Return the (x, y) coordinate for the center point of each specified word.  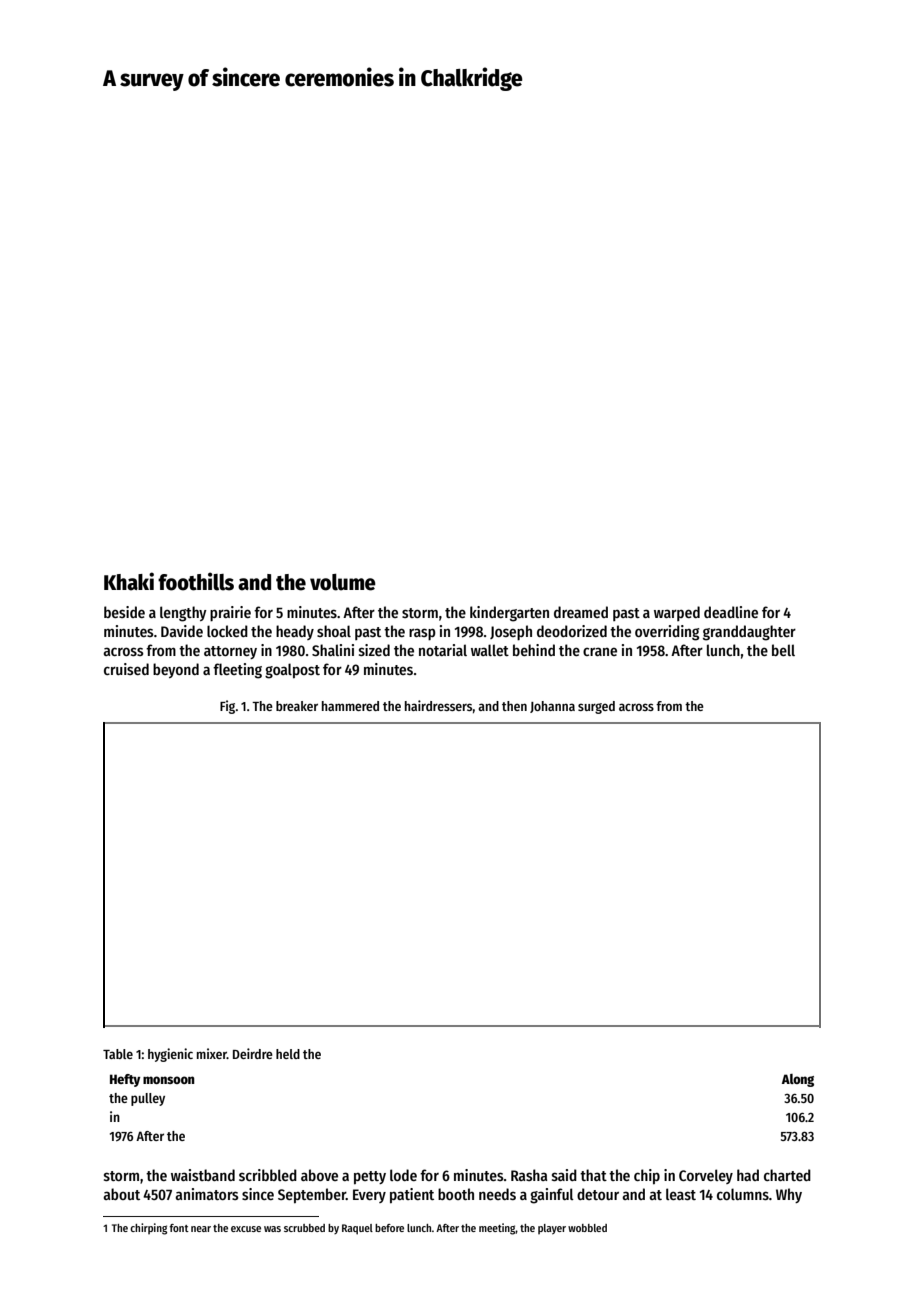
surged (596, 707)
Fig (227, 707)
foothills (196, 581)
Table (118, 1054)
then (514, 706)
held (288, 1054)
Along (798, 1080)
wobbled (587, 1228)
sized (374, 650)
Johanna (552, 707)
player (552, 1229)
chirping (148, 1229)
